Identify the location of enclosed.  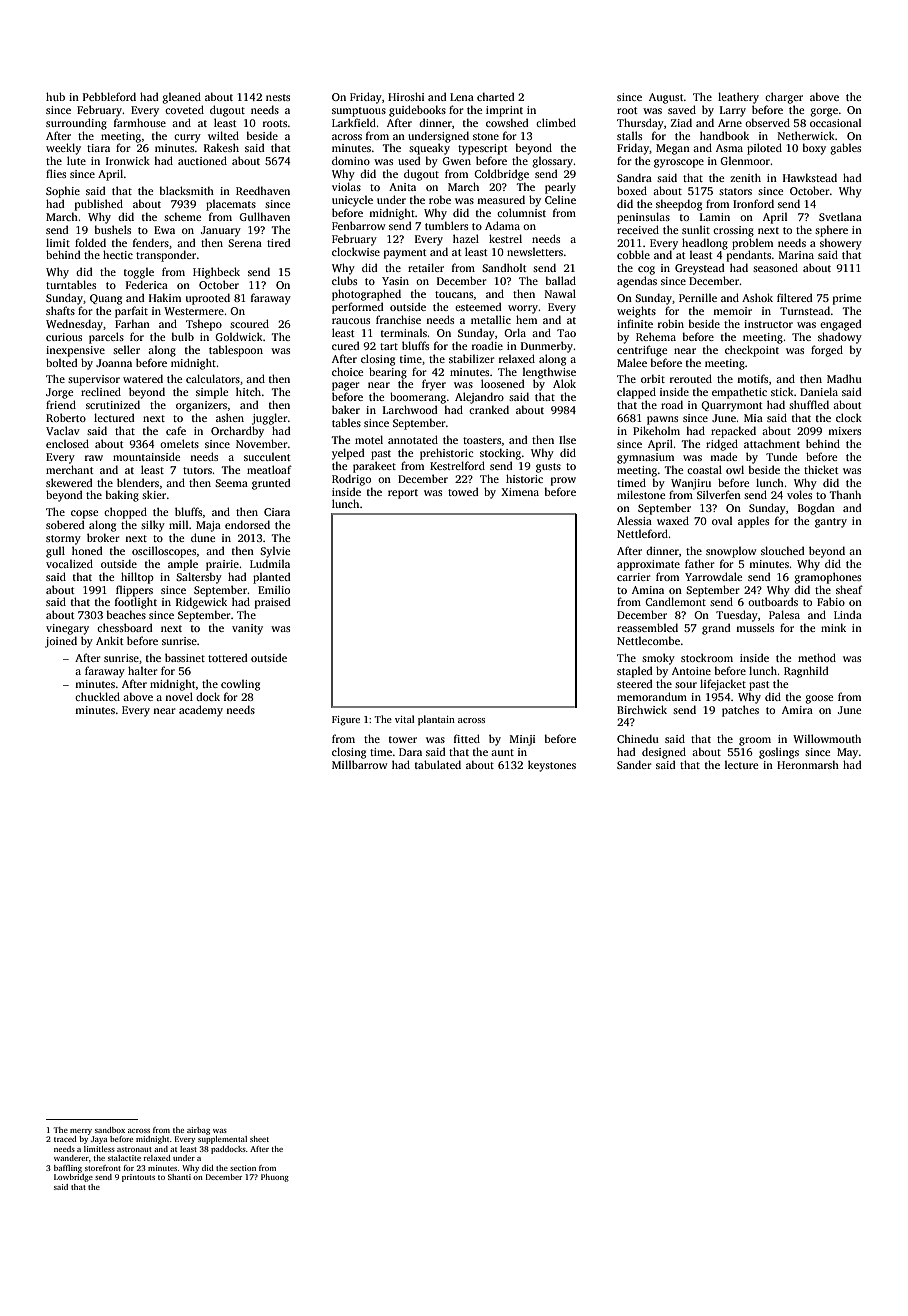
(67, 443).
